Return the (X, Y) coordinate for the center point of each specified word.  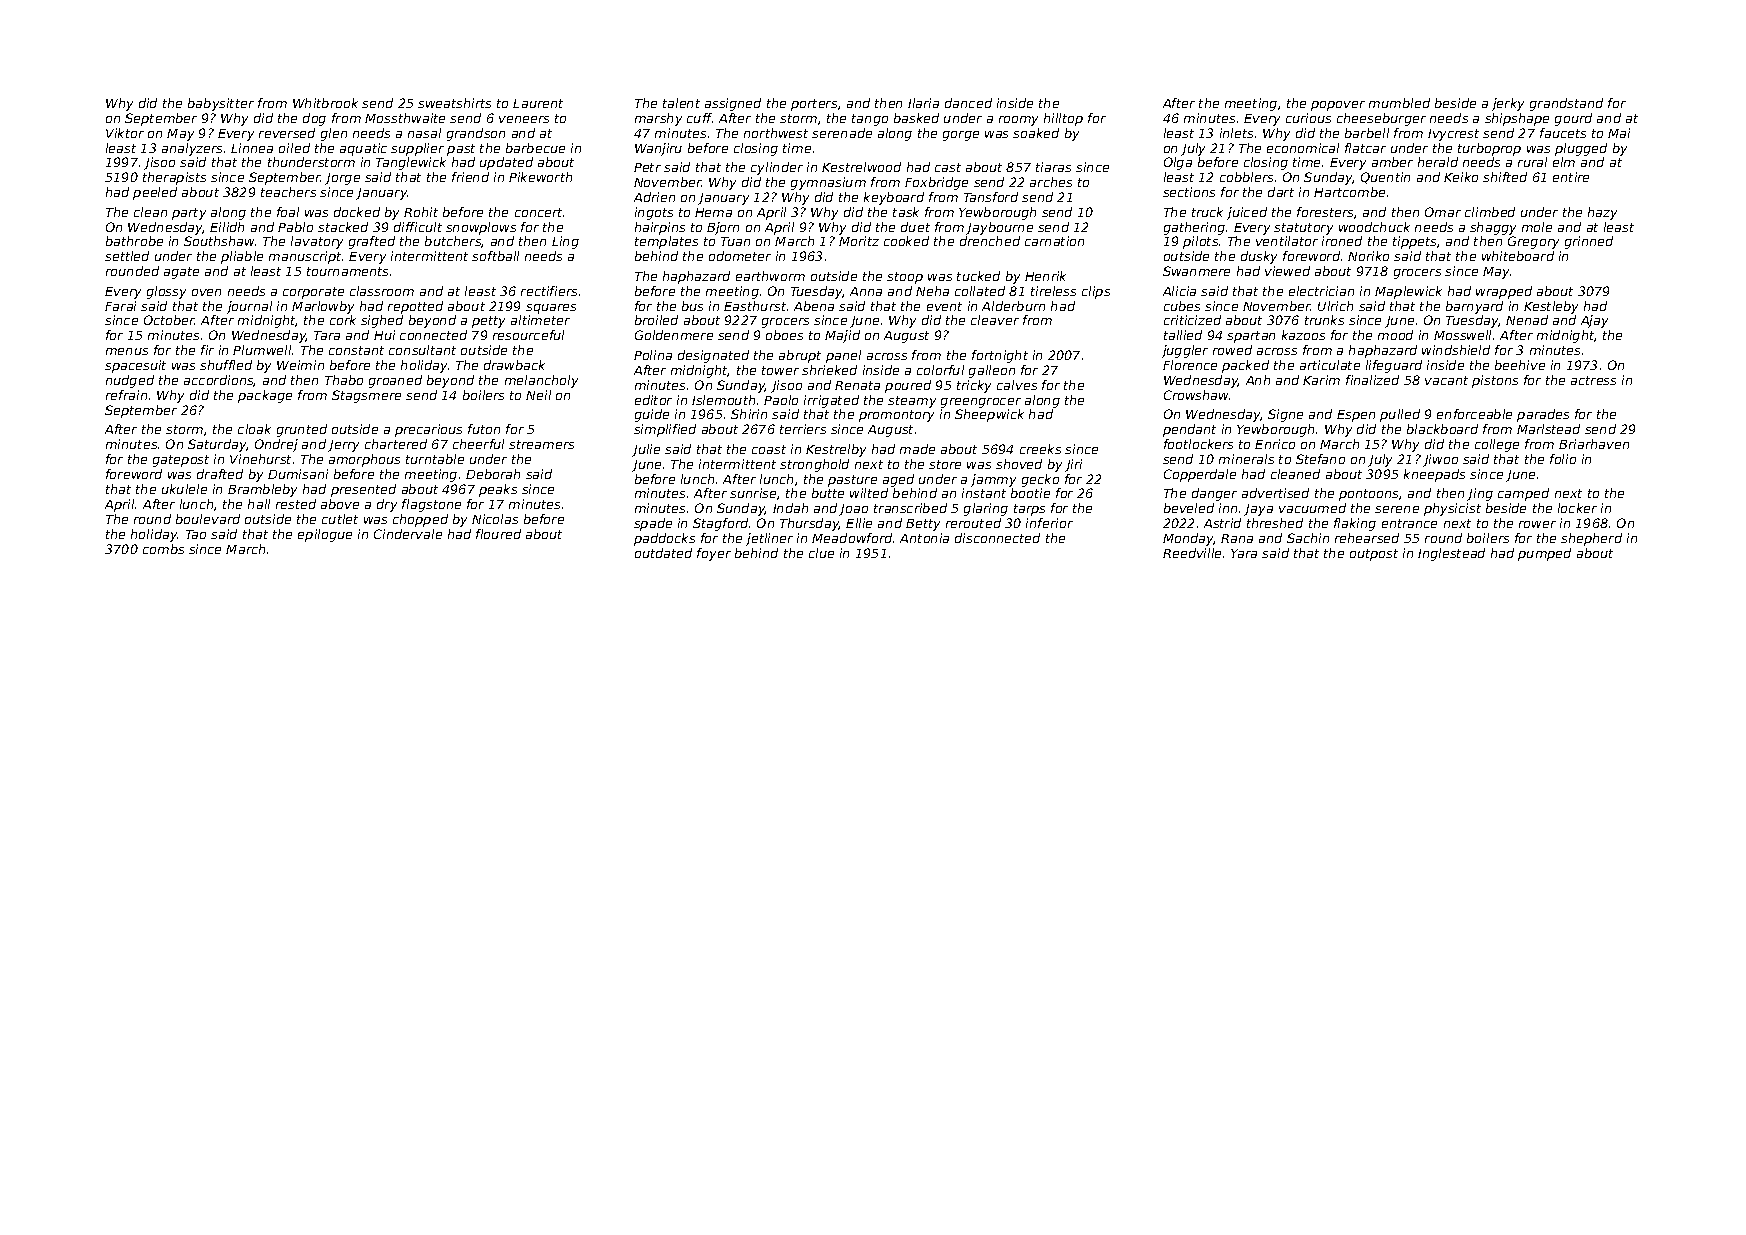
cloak (254, 429)
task (906, 212)
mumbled (1399, 103)
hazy (1602, 213)
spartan (1251, 337)
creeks (1040, 449)
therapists (174, 178)
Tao (196, 534)
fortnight (1000, 356)
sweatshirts (454, 103)
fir (207, 350)
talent (681, 103)
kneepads (1434, 475)
